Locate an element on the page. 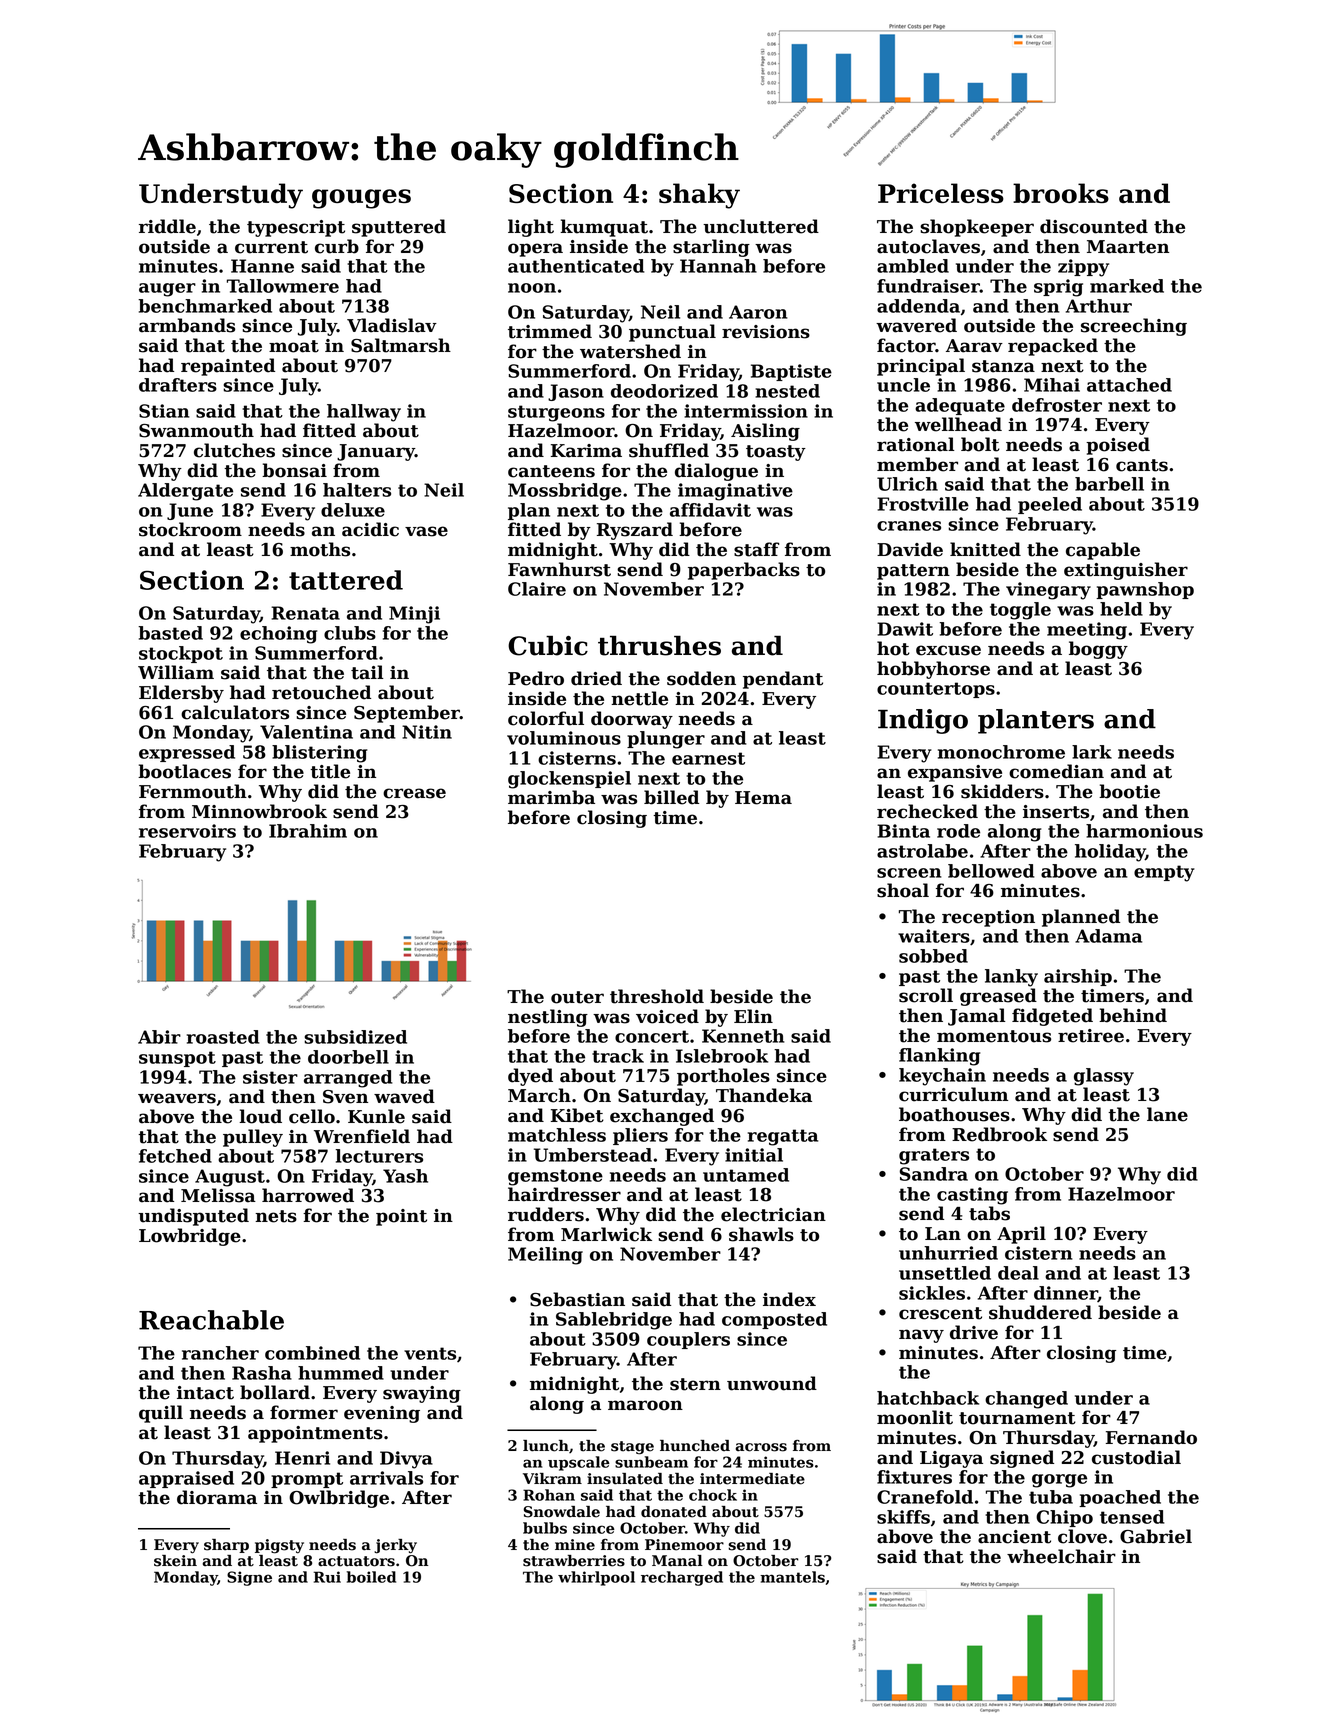 The image size is (1342, 1736). armbands is located at coordinates (187, 325).
